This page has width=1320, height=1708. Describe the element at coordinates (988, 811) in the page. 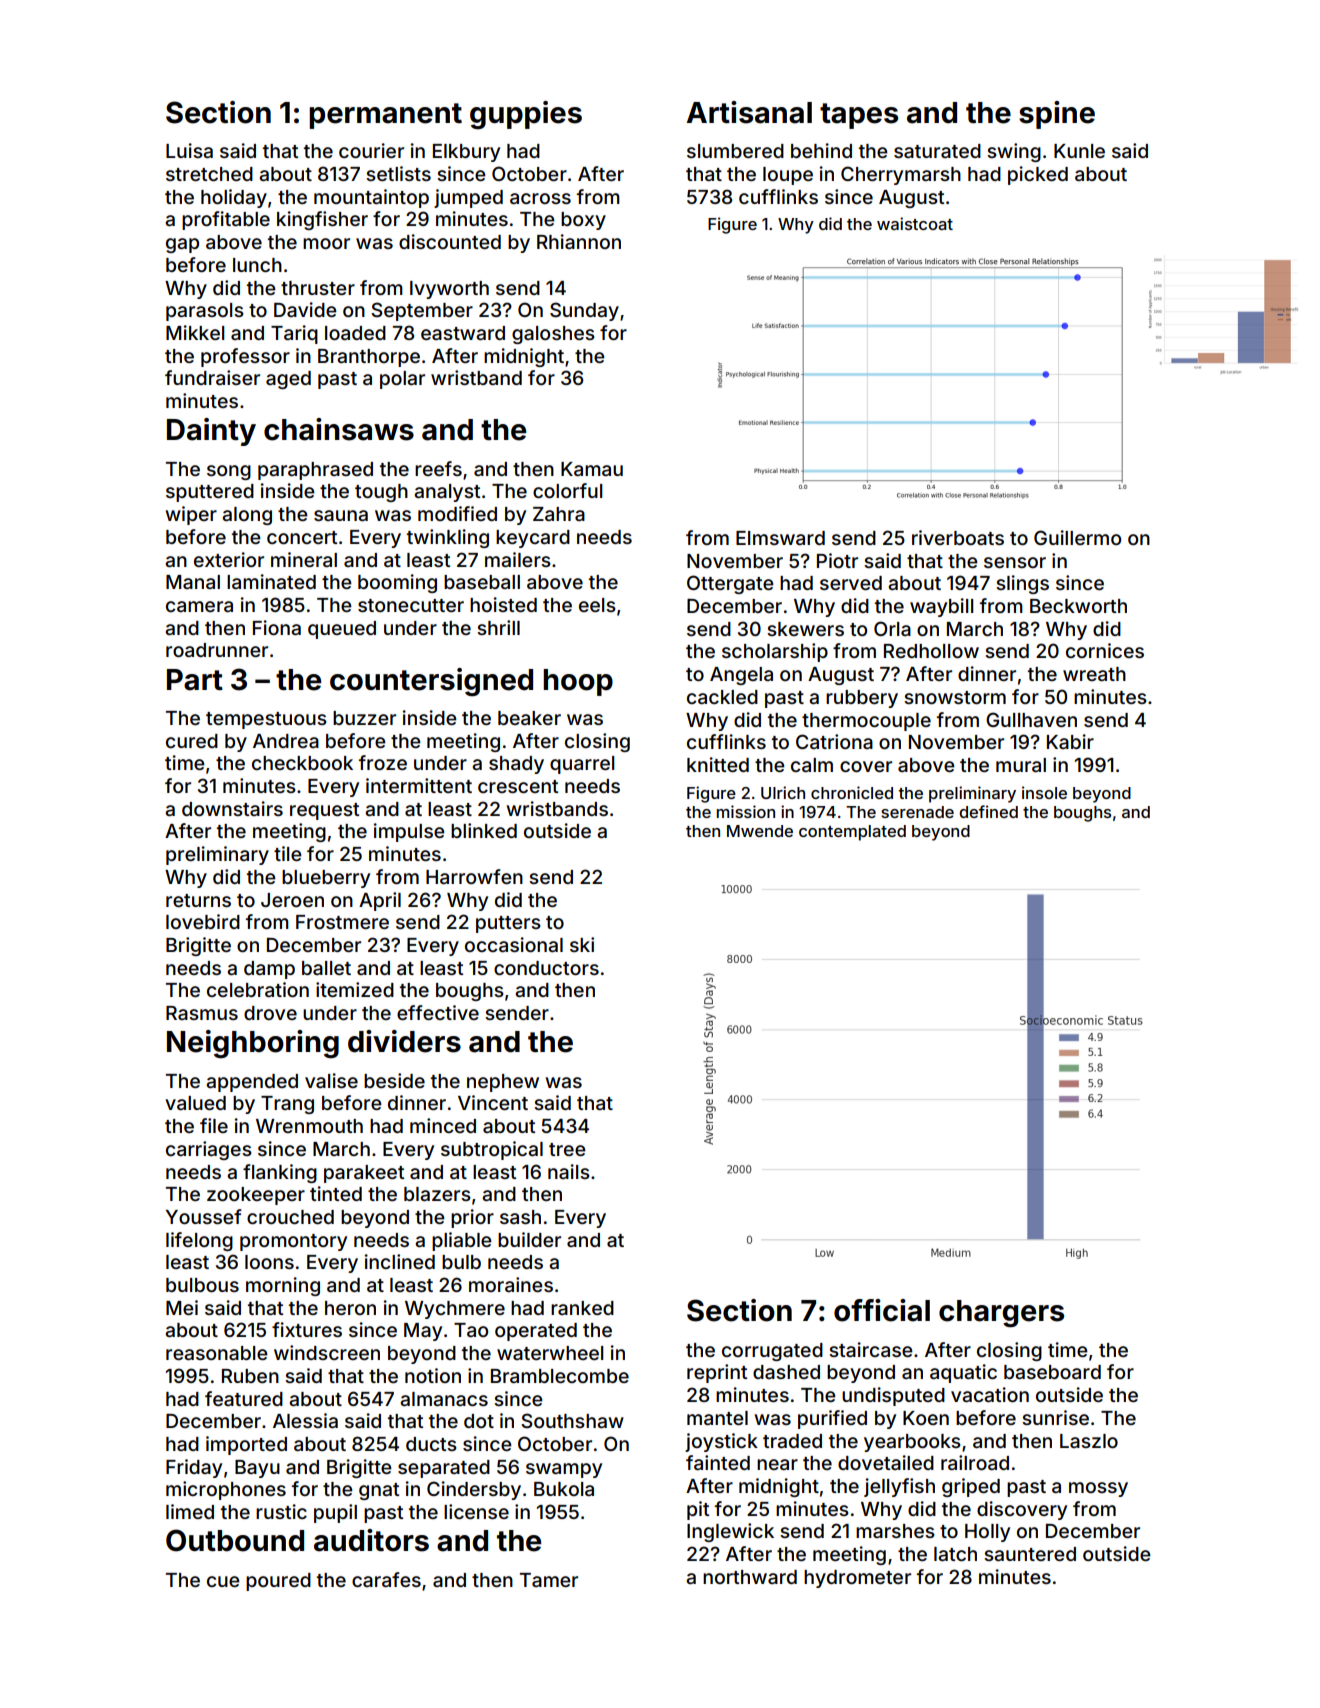

I see `defined` at that location.
